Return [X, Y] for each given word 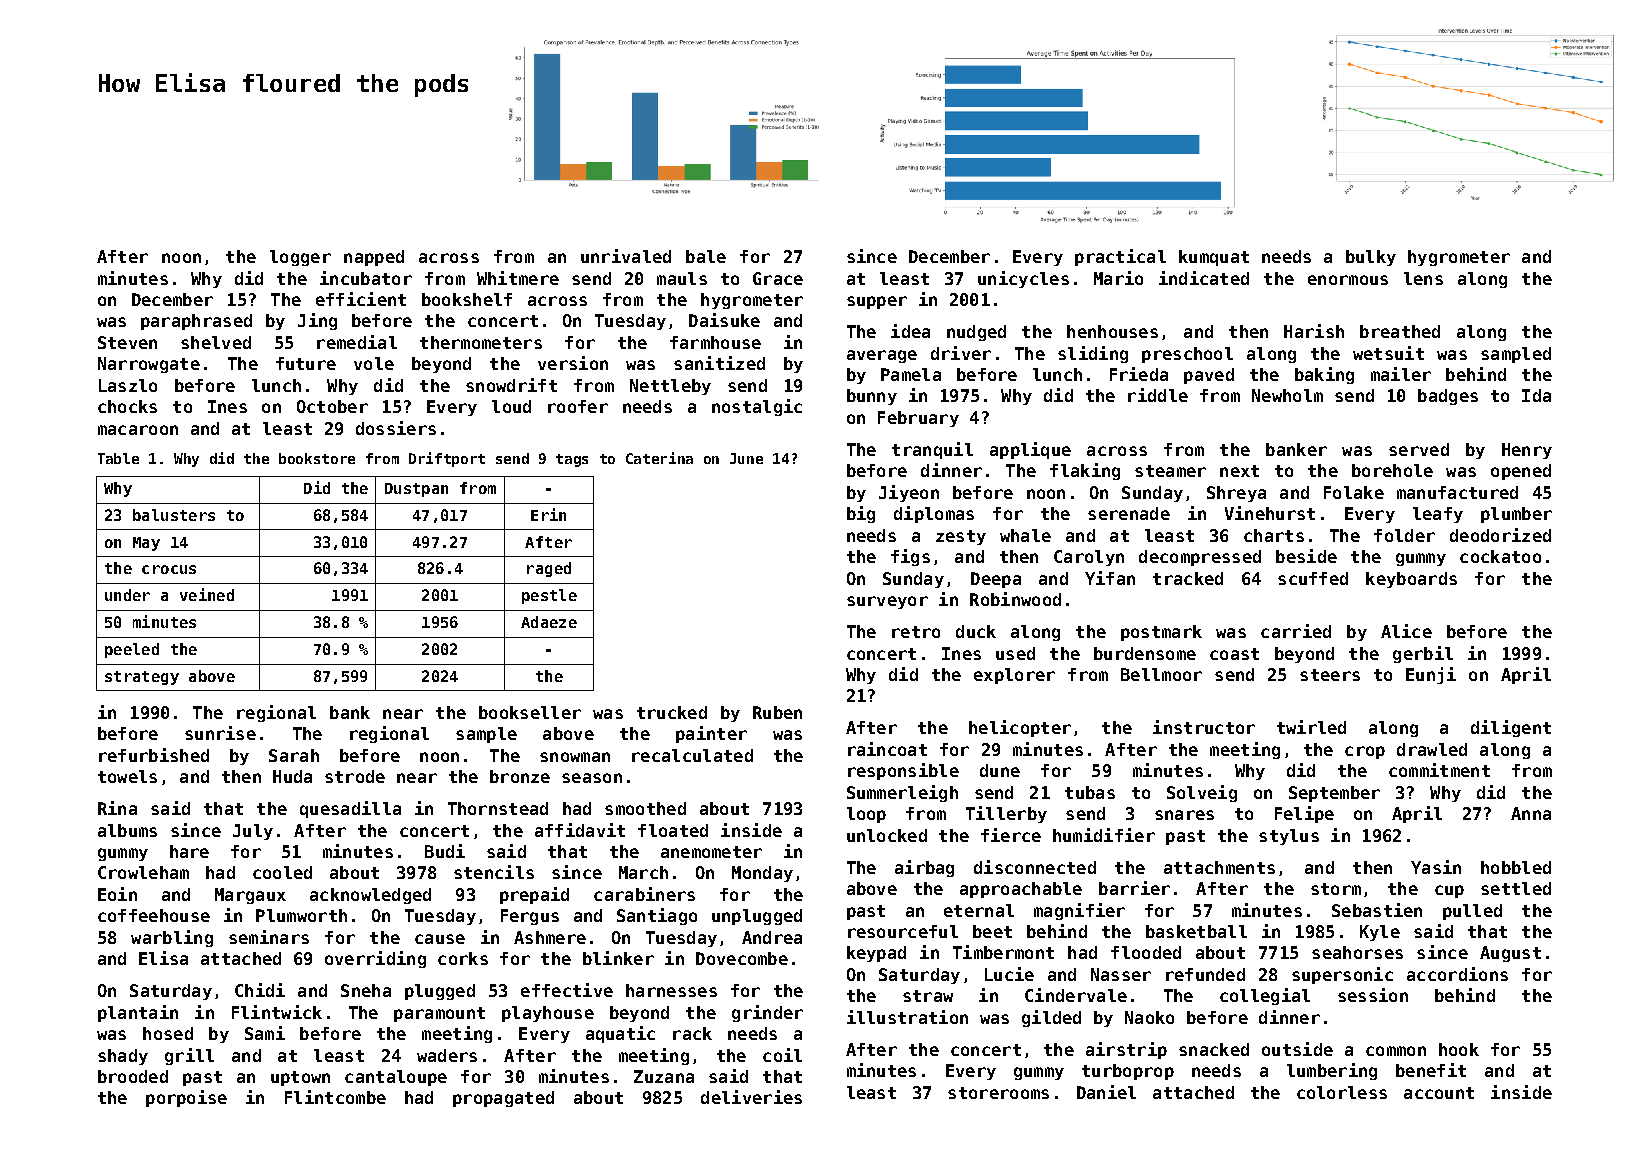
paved [1209, 376]
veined [207, 594]
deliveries [751, 1097]
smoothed [645, 808]
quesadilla [350, 809]
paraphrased [196, 322]
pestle [549, 596]
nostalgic [757, 407]
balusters [174, 515]
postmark [1161, 633]
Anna [1531, 813]
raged [549, 569]
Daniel [1106, 1092]
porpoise [186, 1098]
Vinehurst [1270, 513]
